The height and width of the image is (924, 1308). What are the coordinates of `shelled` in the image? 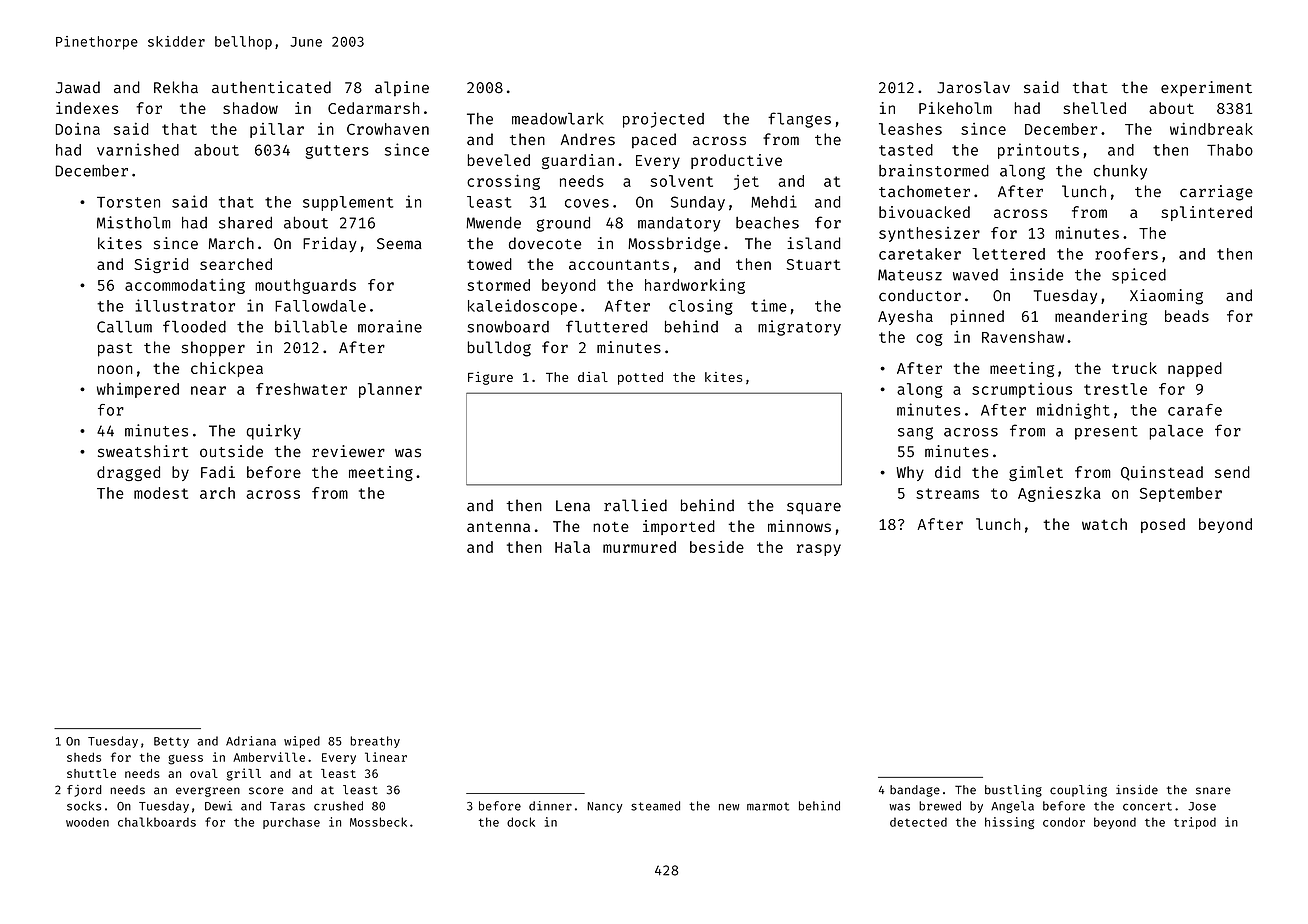 It's located at (1094, 108).
